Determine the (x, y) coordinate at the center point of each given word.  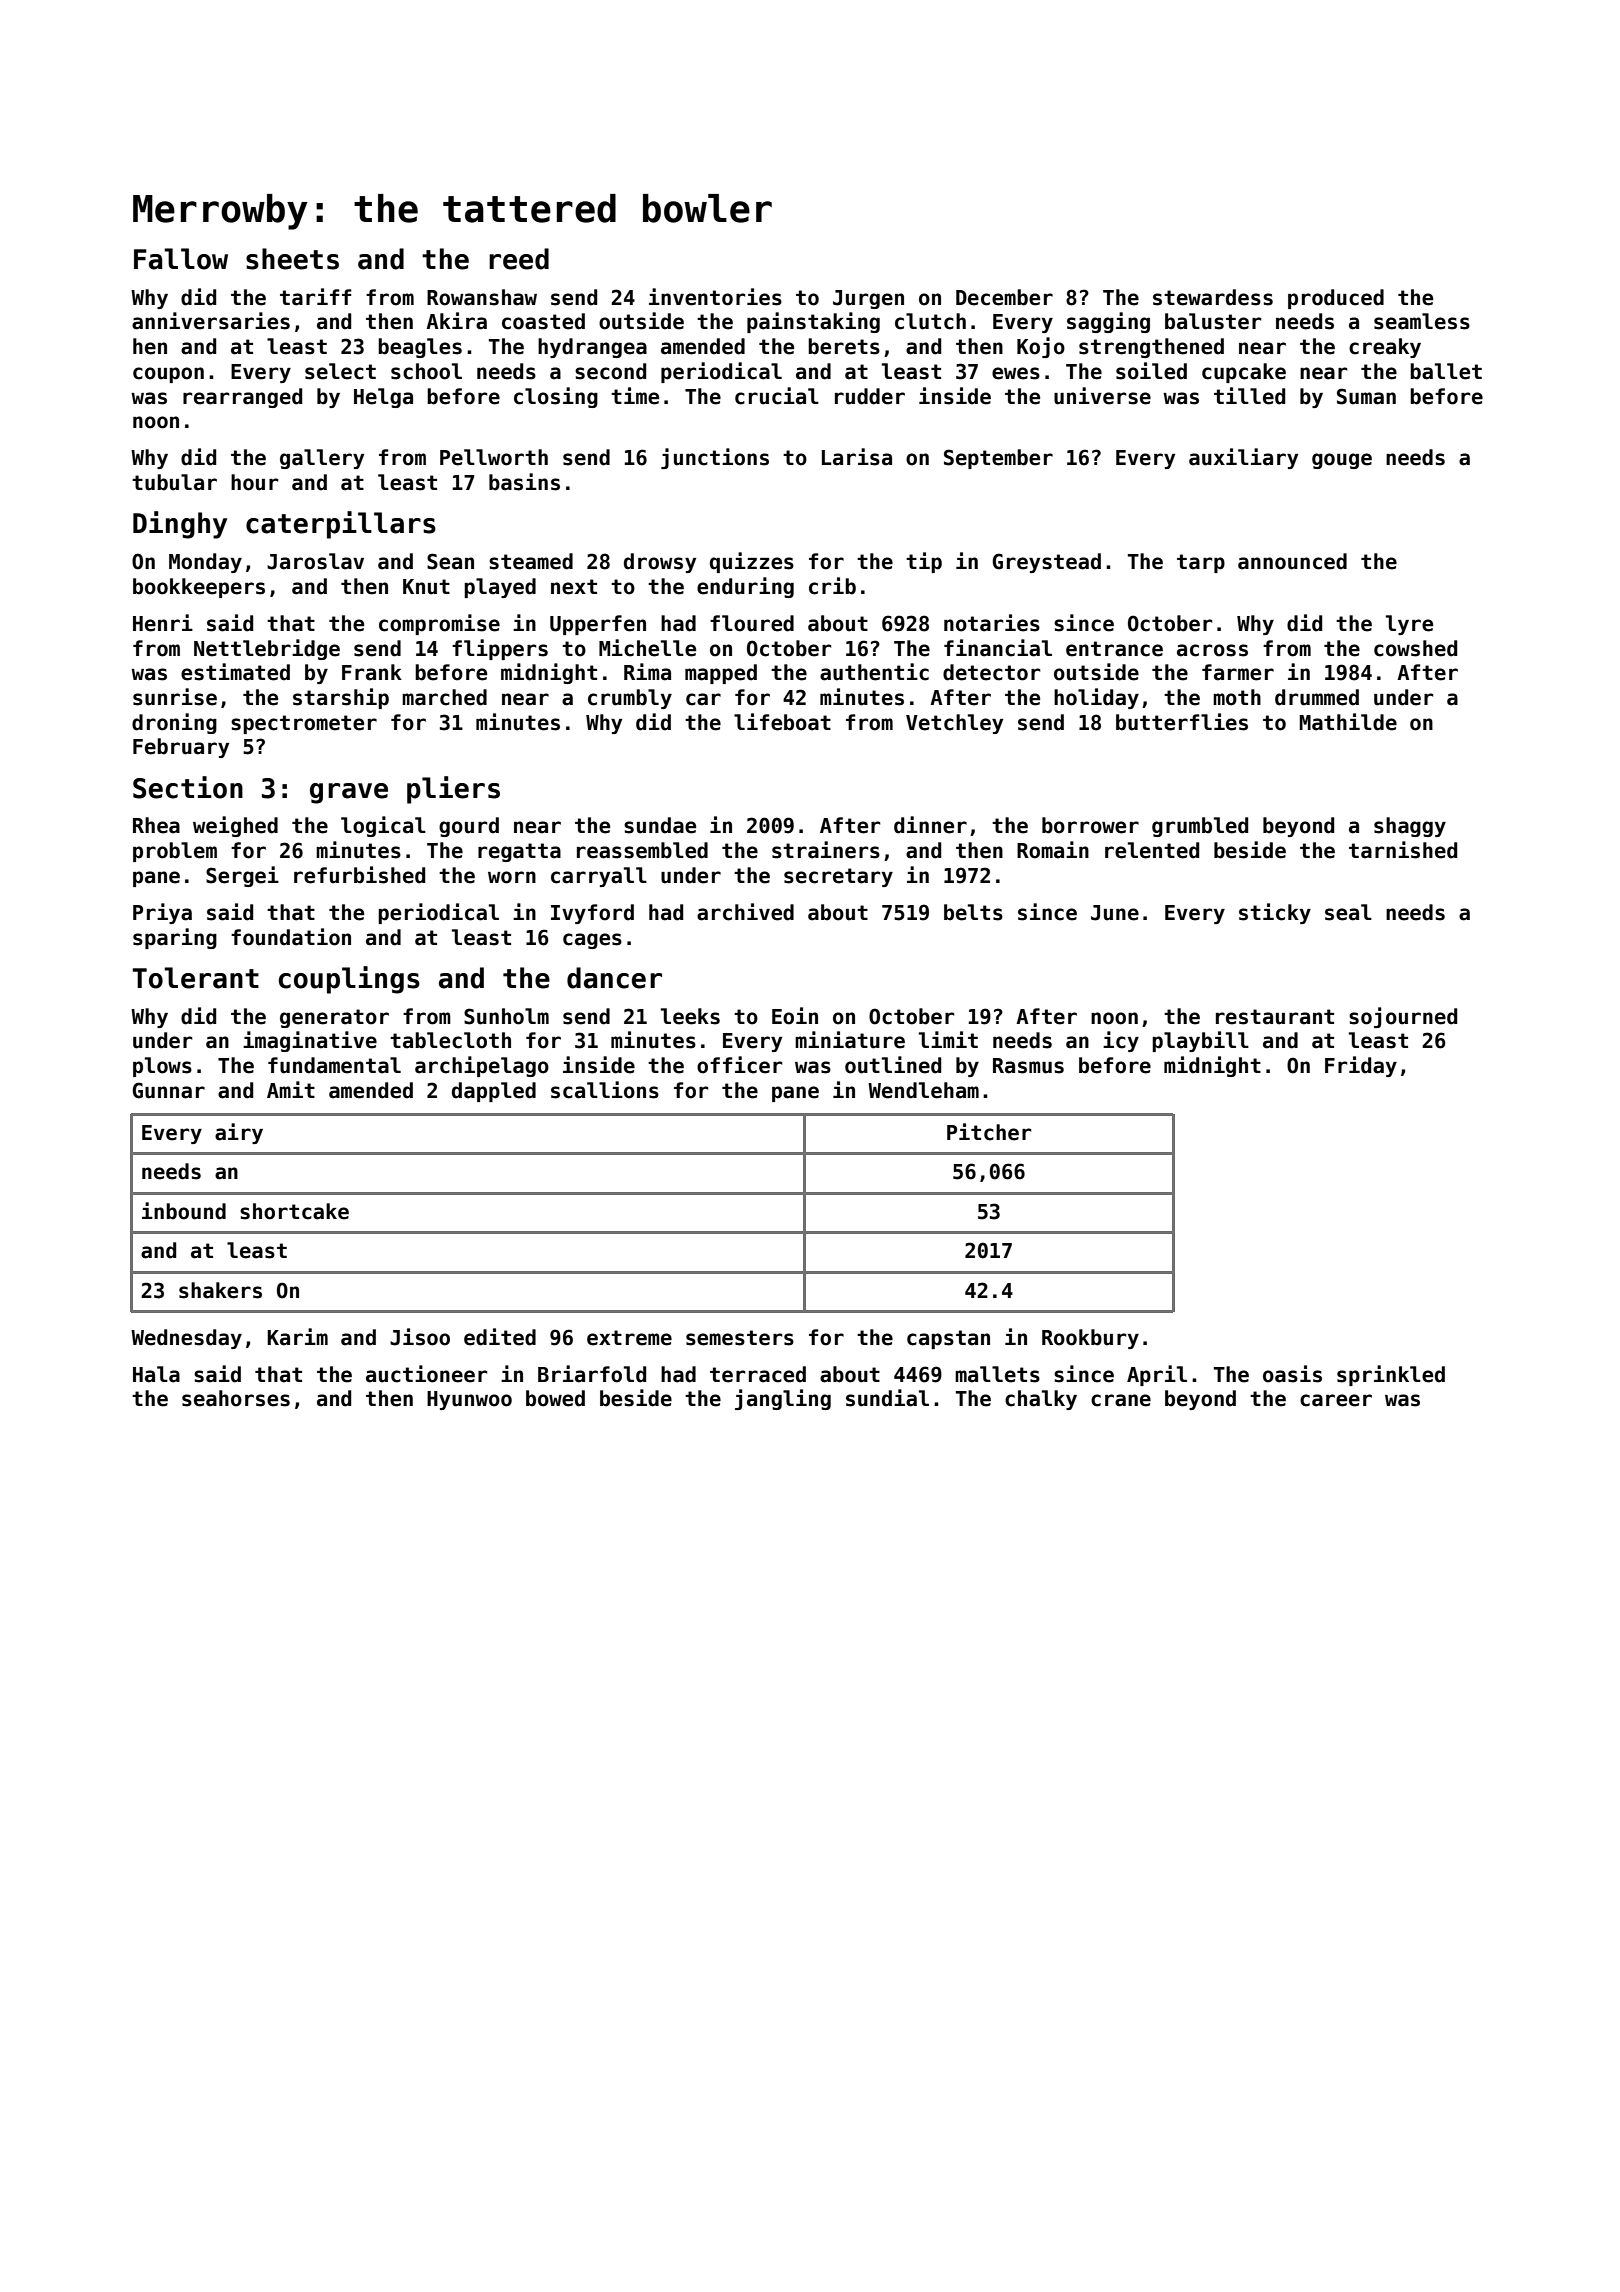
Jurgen (868, 299)
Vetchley (954, 724)
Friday (1361, 1066)
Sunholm (506, 1016)
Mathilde (1348, 722)
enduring (745, 587)
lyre (1409, 625)
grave (349, 793)
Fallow (181, 259)
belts (973, 912)
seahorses (236, 1398)
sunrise (175, 697)
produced (1336, 299)
